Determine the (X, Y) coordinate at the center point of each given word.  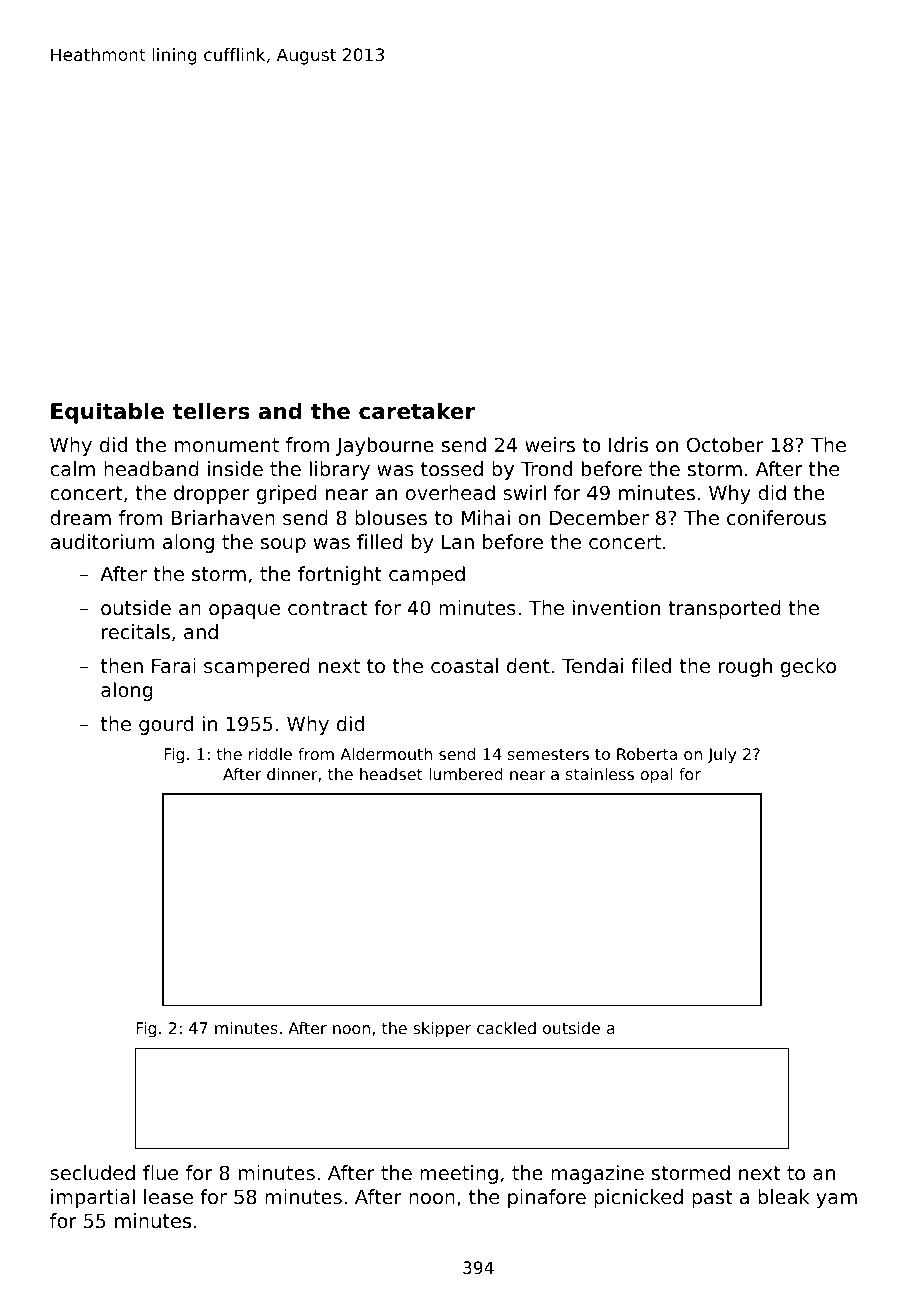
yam (836, 1200)
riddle (270, 754)
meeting (459, 1174)
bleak (783, 1196)
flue (160, 1172)
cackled (506, 1028)
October (725, 444)
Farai (174, 665)
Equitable (107, 413)
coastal (464, 665)
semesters (548, 754)
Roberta (647, 754)
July (721, 756)
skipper (442, 1030)
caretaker (417, 411)
